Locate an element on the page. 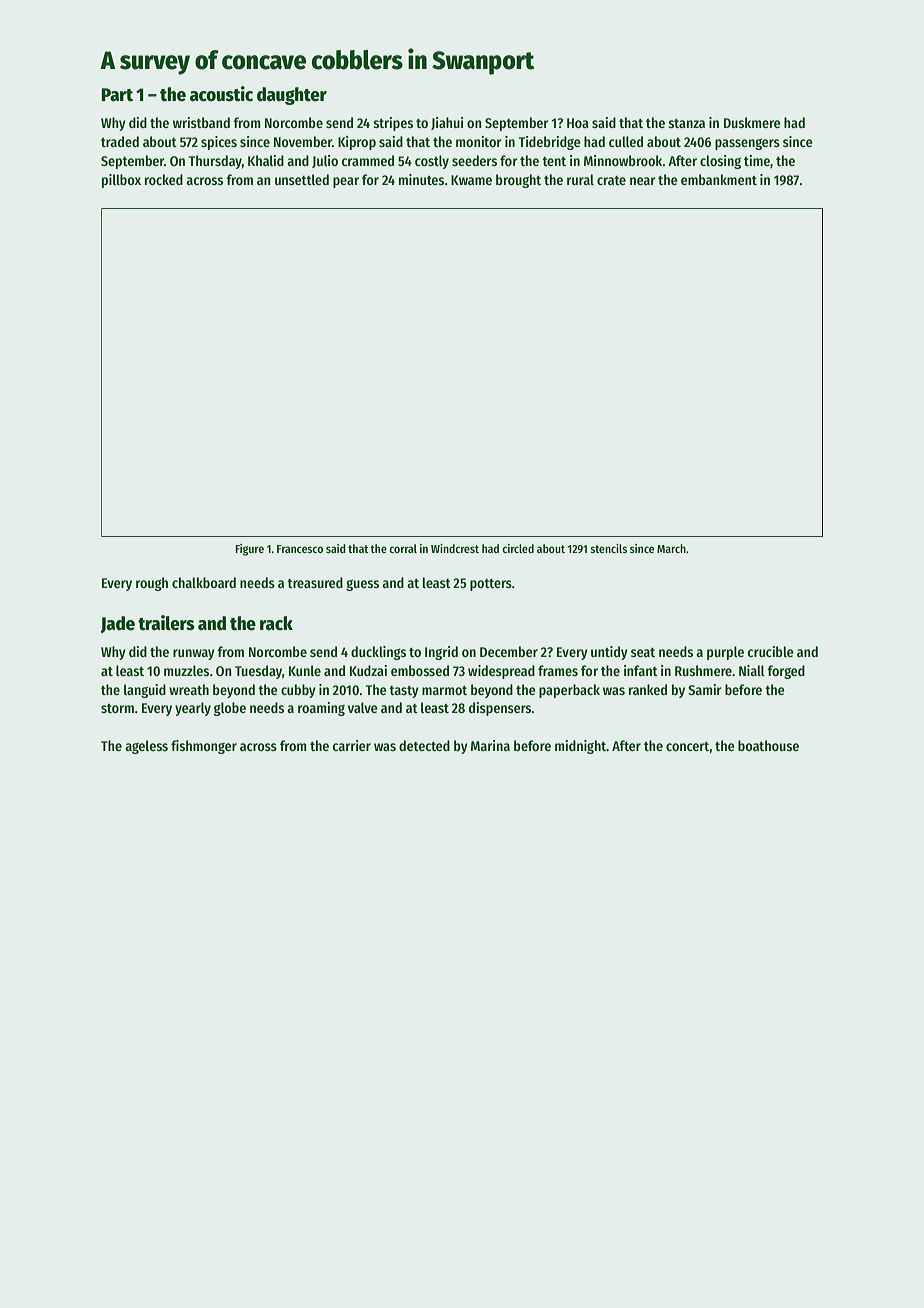 The height and width of the page is (1308, 924). stripes is located at coordinates (393, 124).
